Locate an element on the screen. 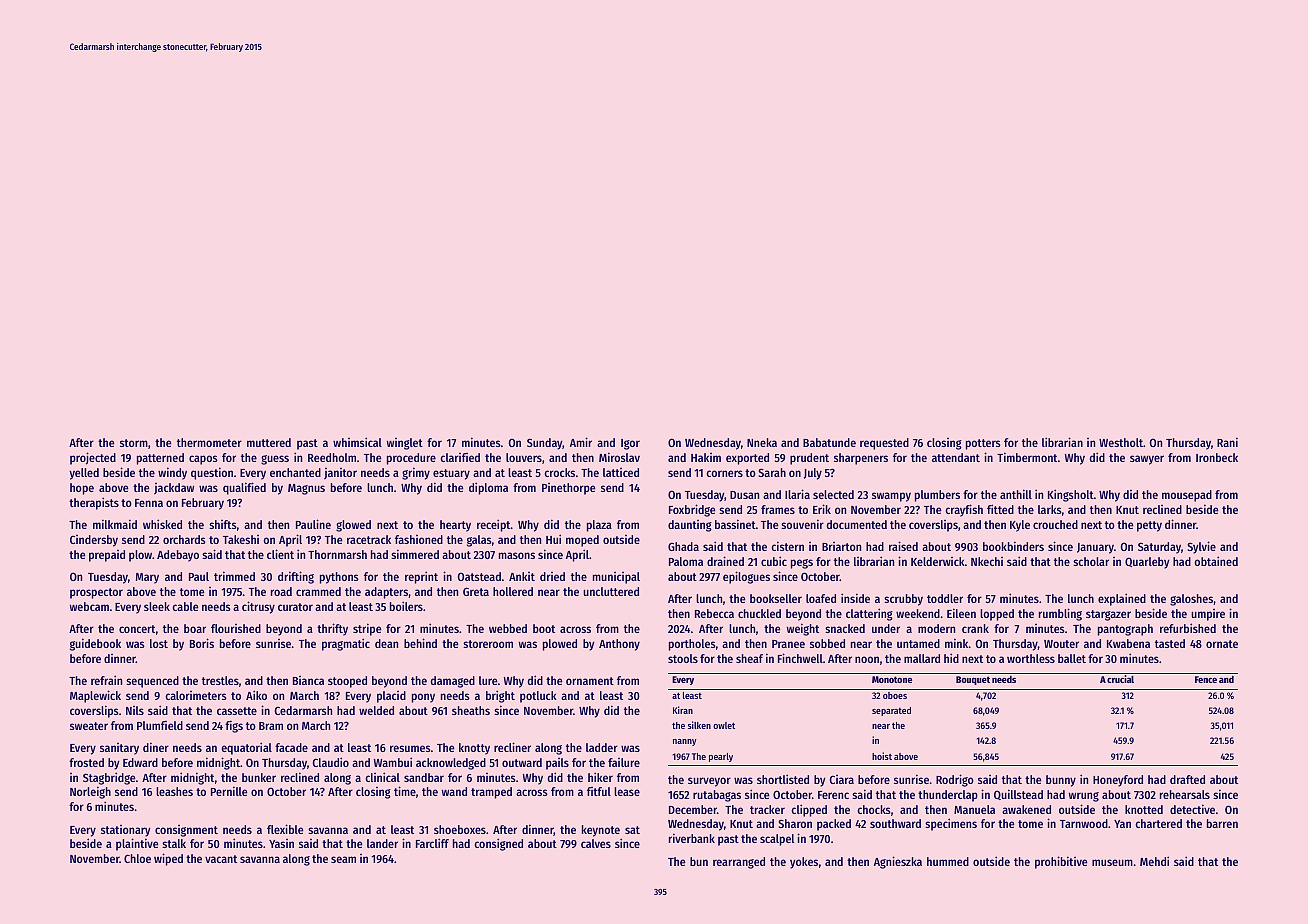 This screenshot has width=1308, height=924. crayfish is located at coordinates (964, 510).
